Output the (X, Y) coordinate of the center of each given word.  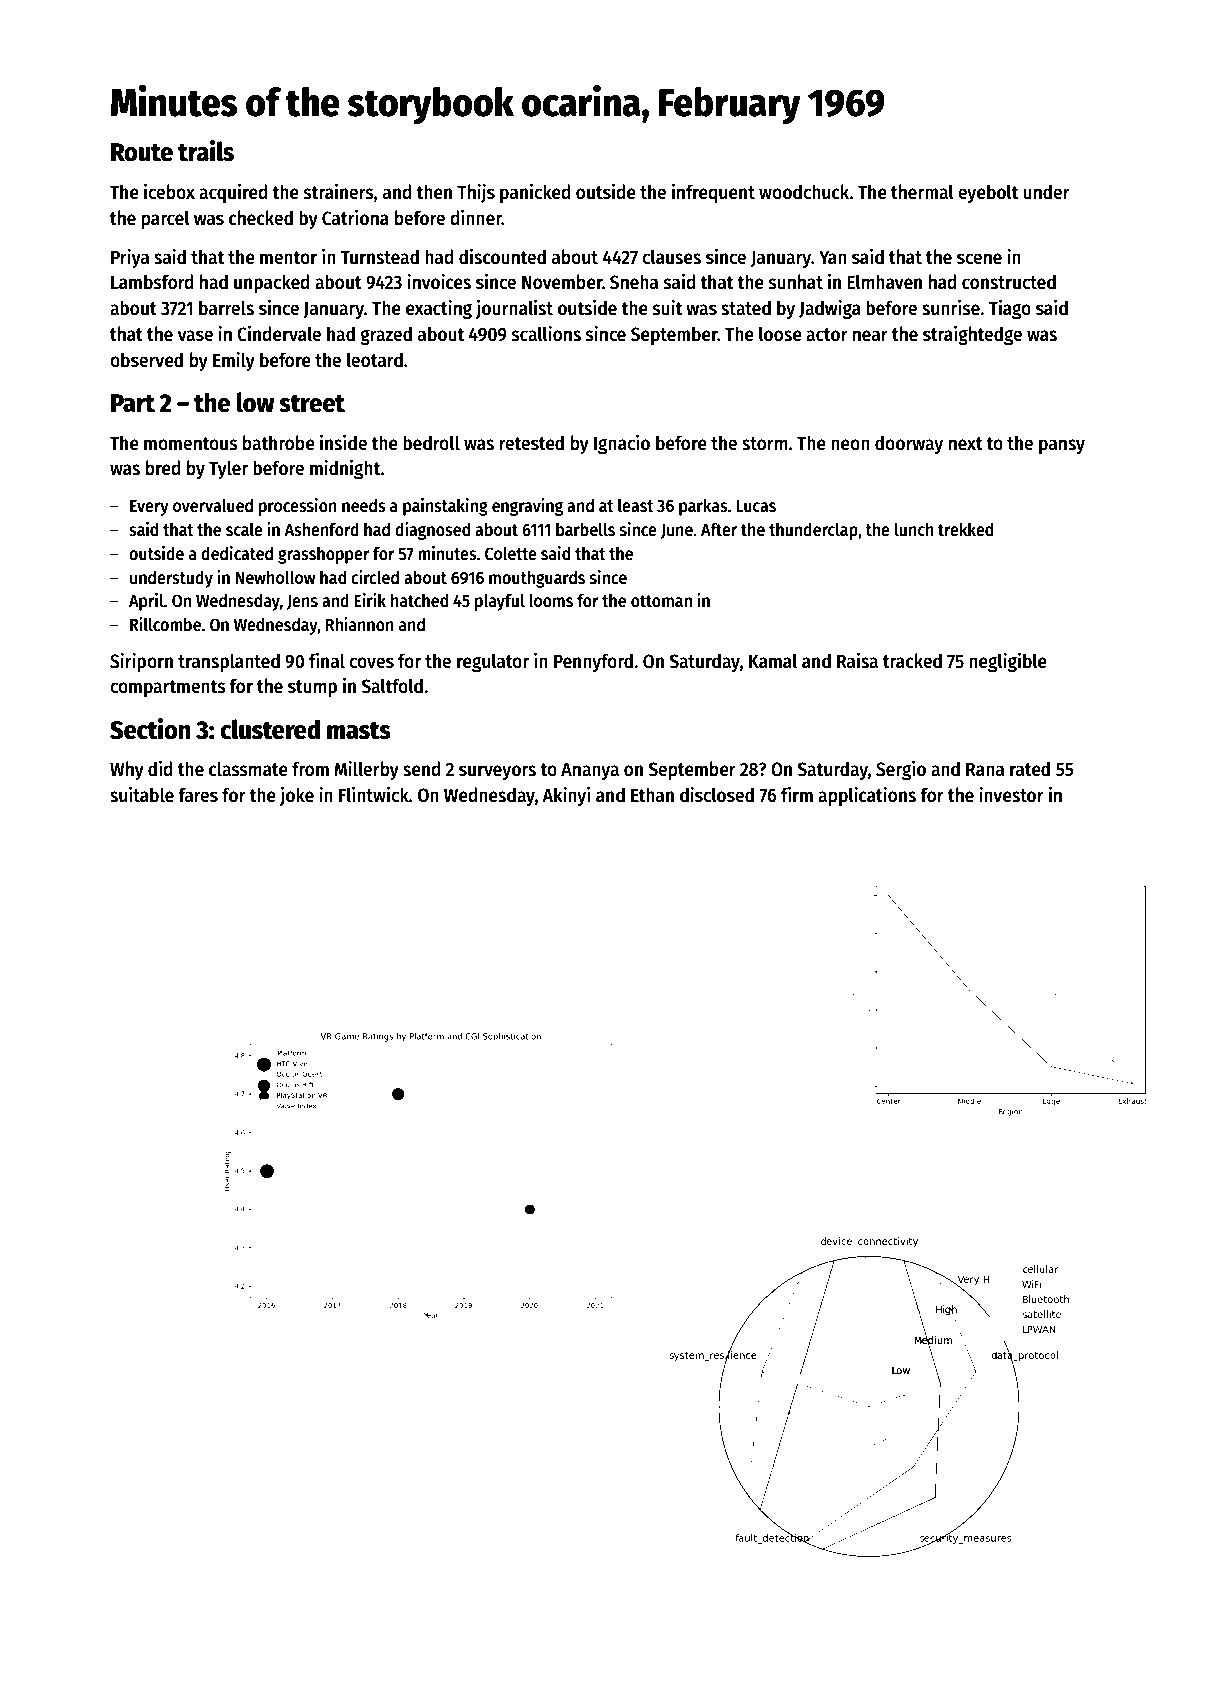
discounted (502, 256)
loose (780, 334)
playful (500, 602)
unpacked (272, 283)
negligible (1008, 662)
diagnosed (432, 531)
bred (163, 468)
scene (979, 259)
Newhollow (276, 577)
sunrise (951, 307)
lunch (914, 529)
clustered (270, 729)
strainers (339, 191)
